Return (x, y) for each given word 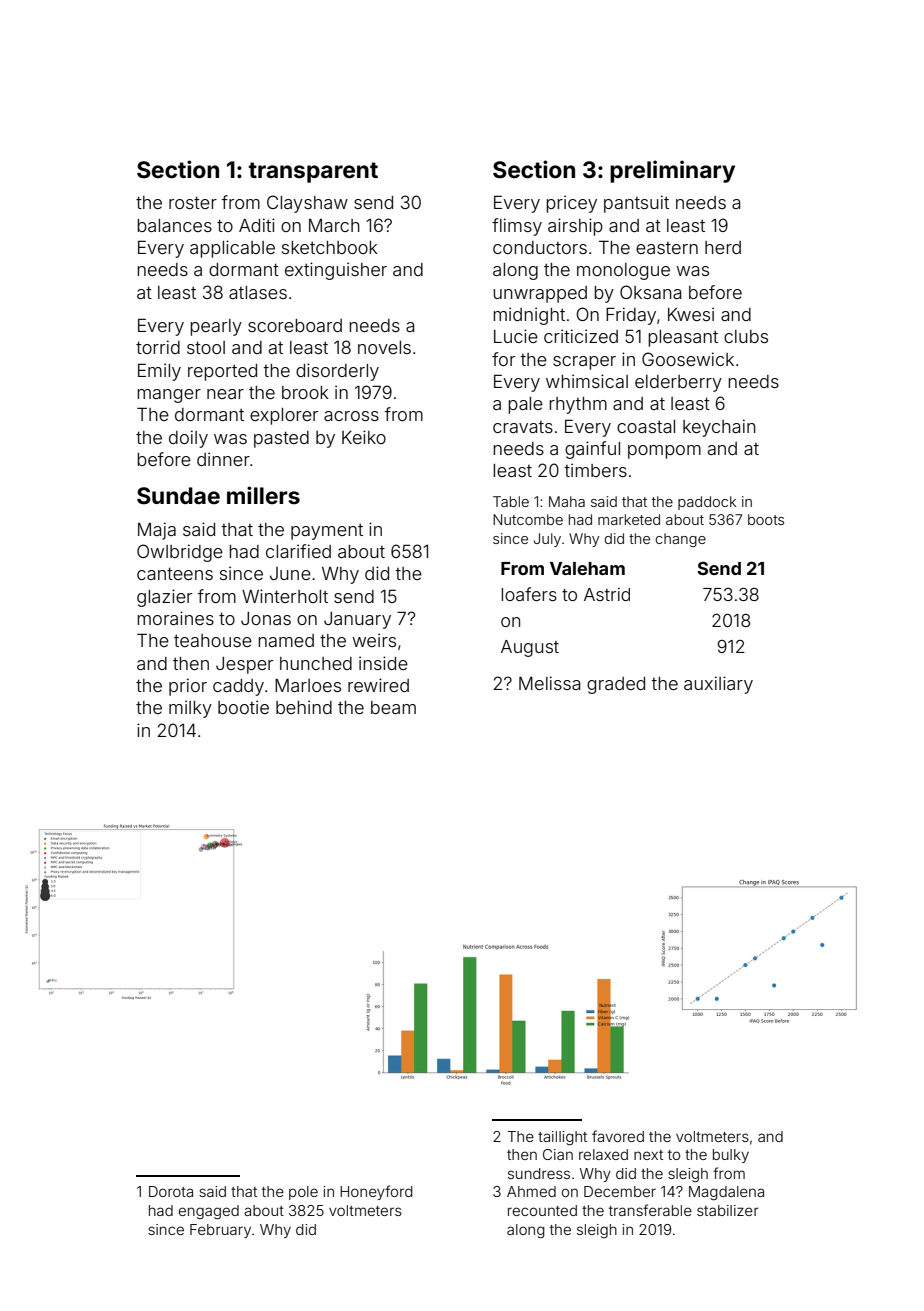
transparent (313, 172)
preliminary (672, 171)
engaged (209, 1212)
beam (393, 707)
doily (188, 439)
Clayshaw (307, 204)
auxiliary (718, 685)
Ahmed (531, 1191)
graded (616, 685)
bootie (243, 707)
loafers (529, 594)
